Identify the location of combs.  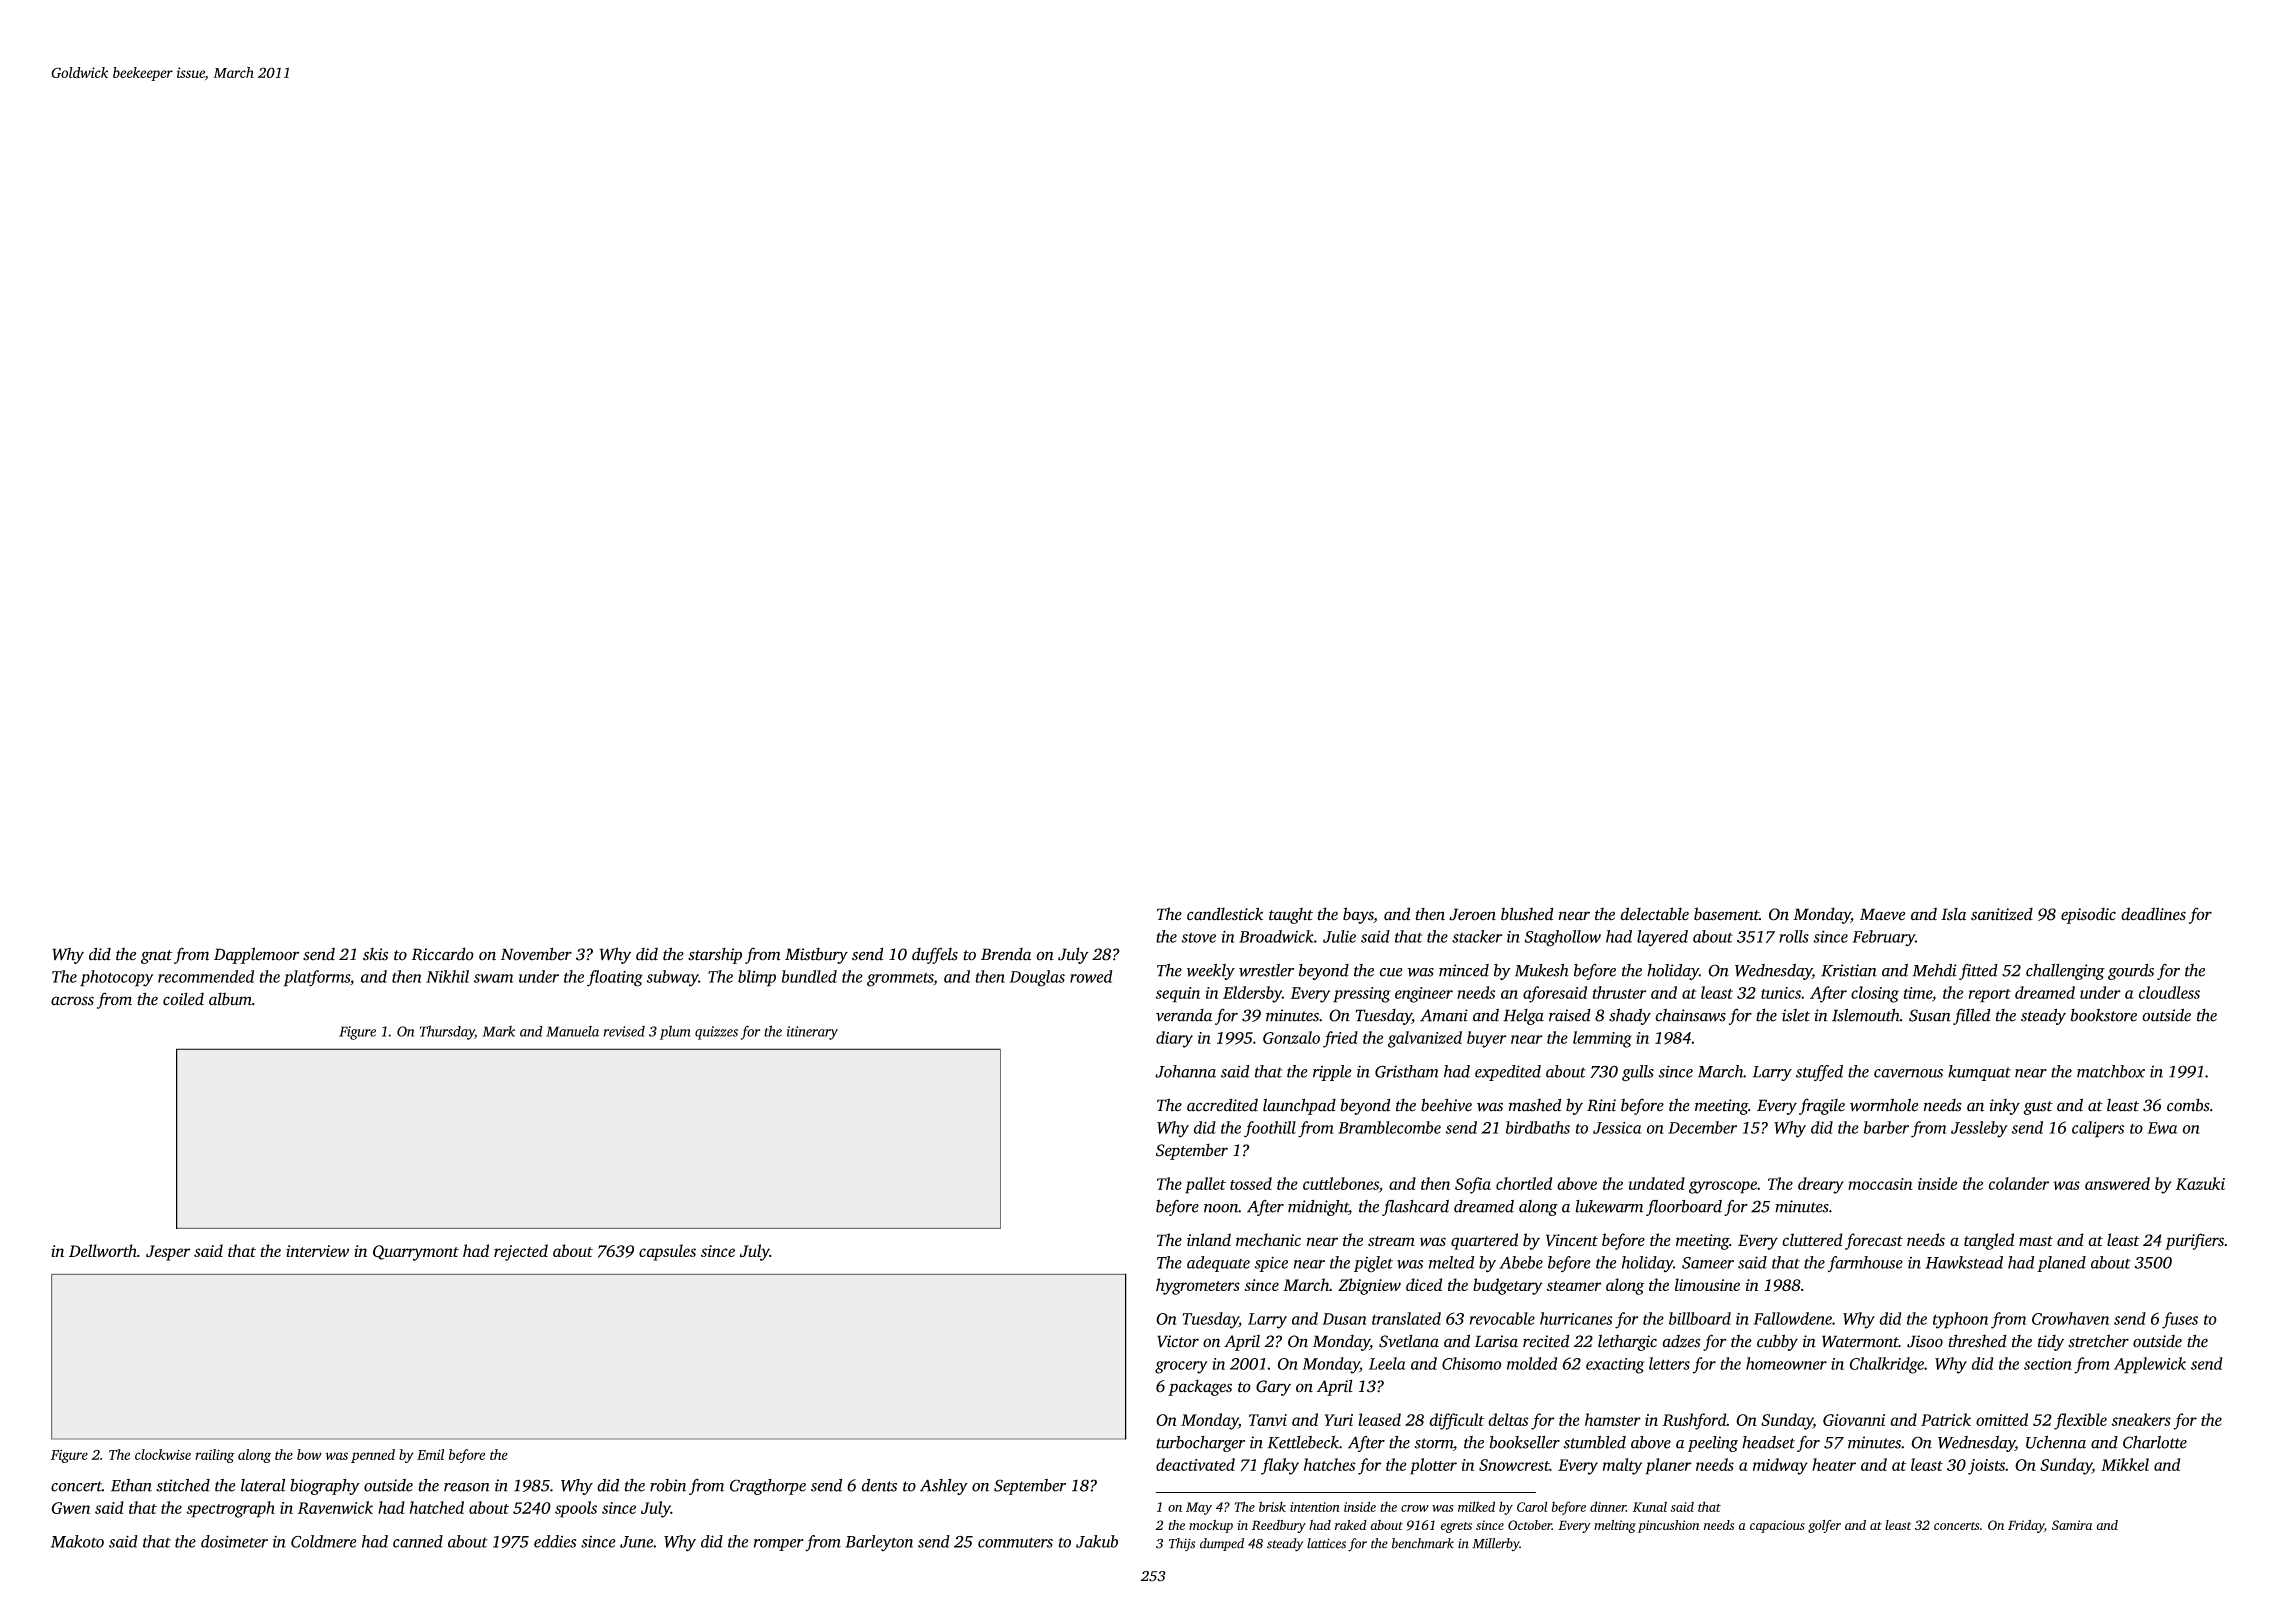
(2188, 1105).
